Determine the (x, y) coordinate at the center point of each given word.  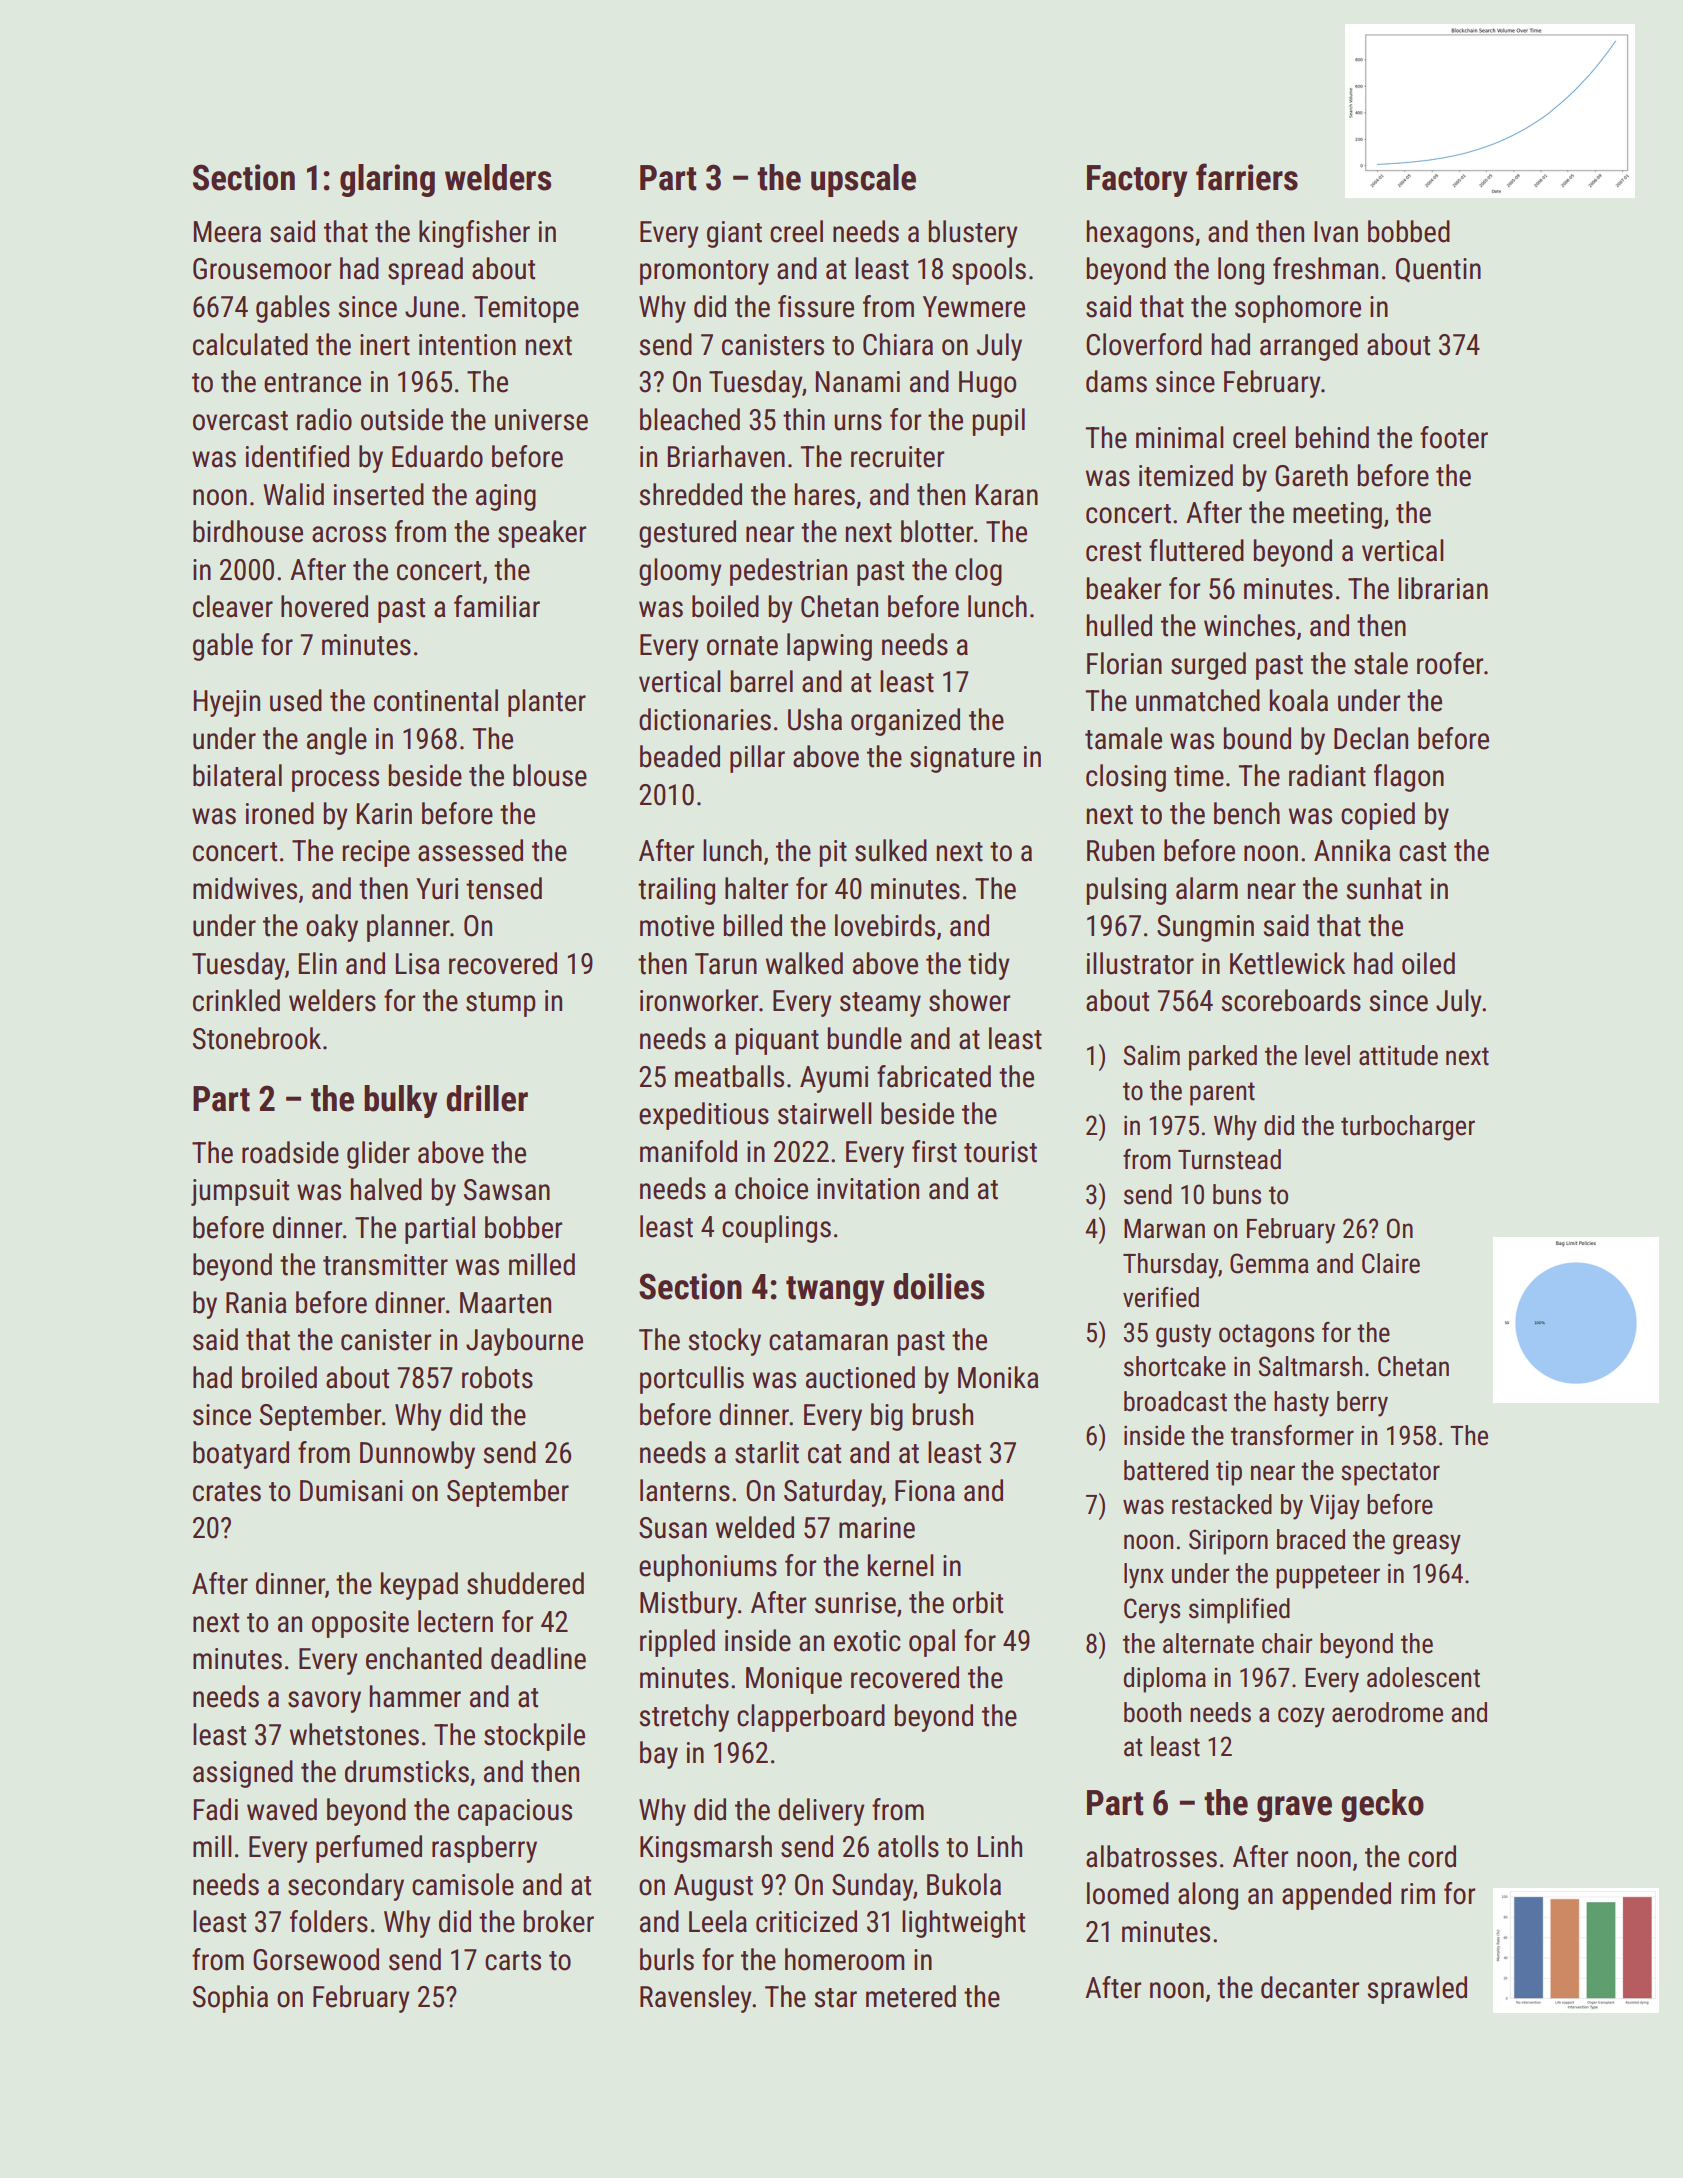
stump (501, 1004)
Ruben (1120, 850)
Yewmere (974, 307)
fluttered (1196, 550)
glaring (387, 180)
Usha (815, 719)
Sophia (230, 1999)
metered (911, 1996)
